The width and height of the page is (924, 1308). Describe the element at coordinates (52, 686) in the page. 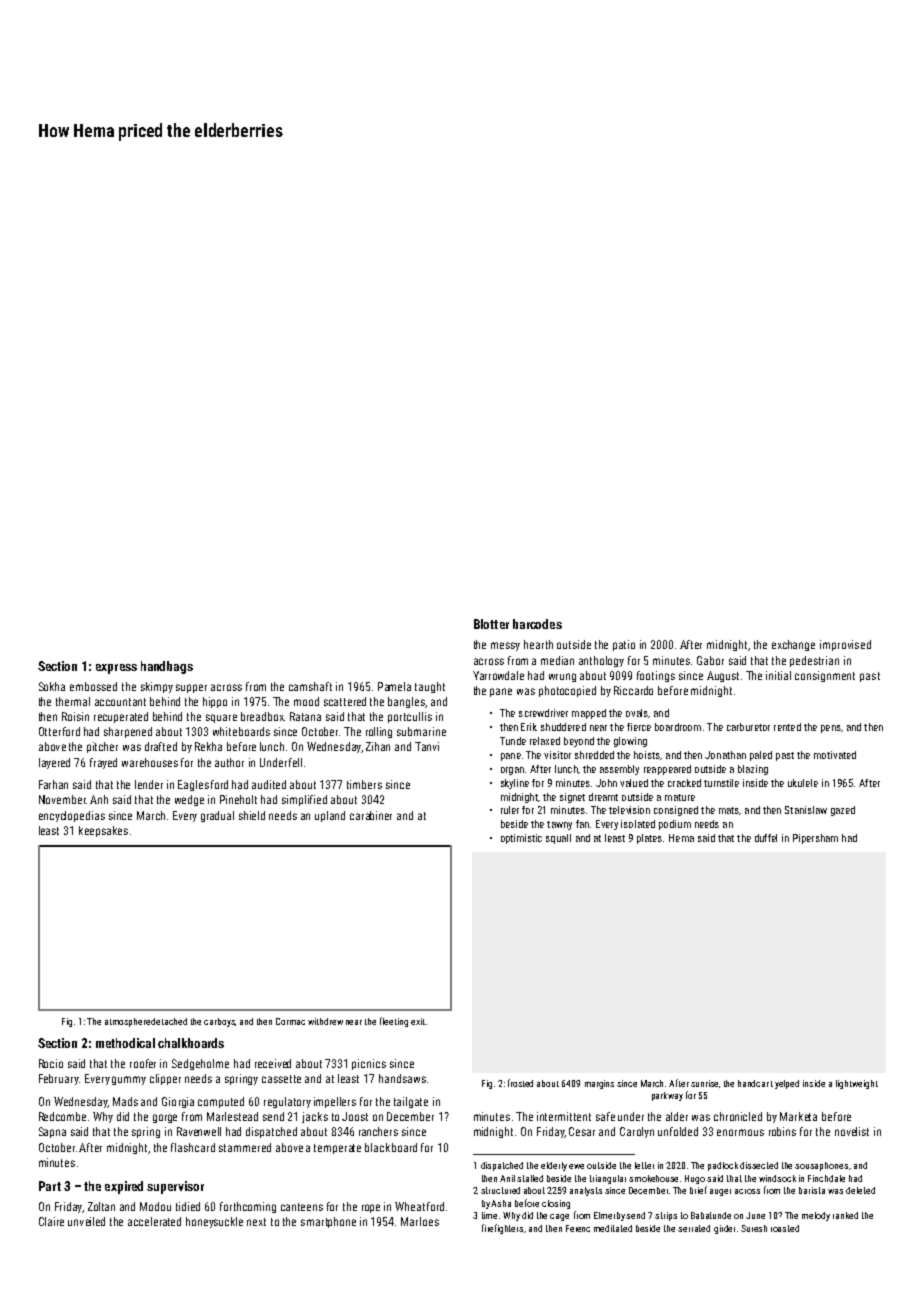

I see `Sokha` at that location.
